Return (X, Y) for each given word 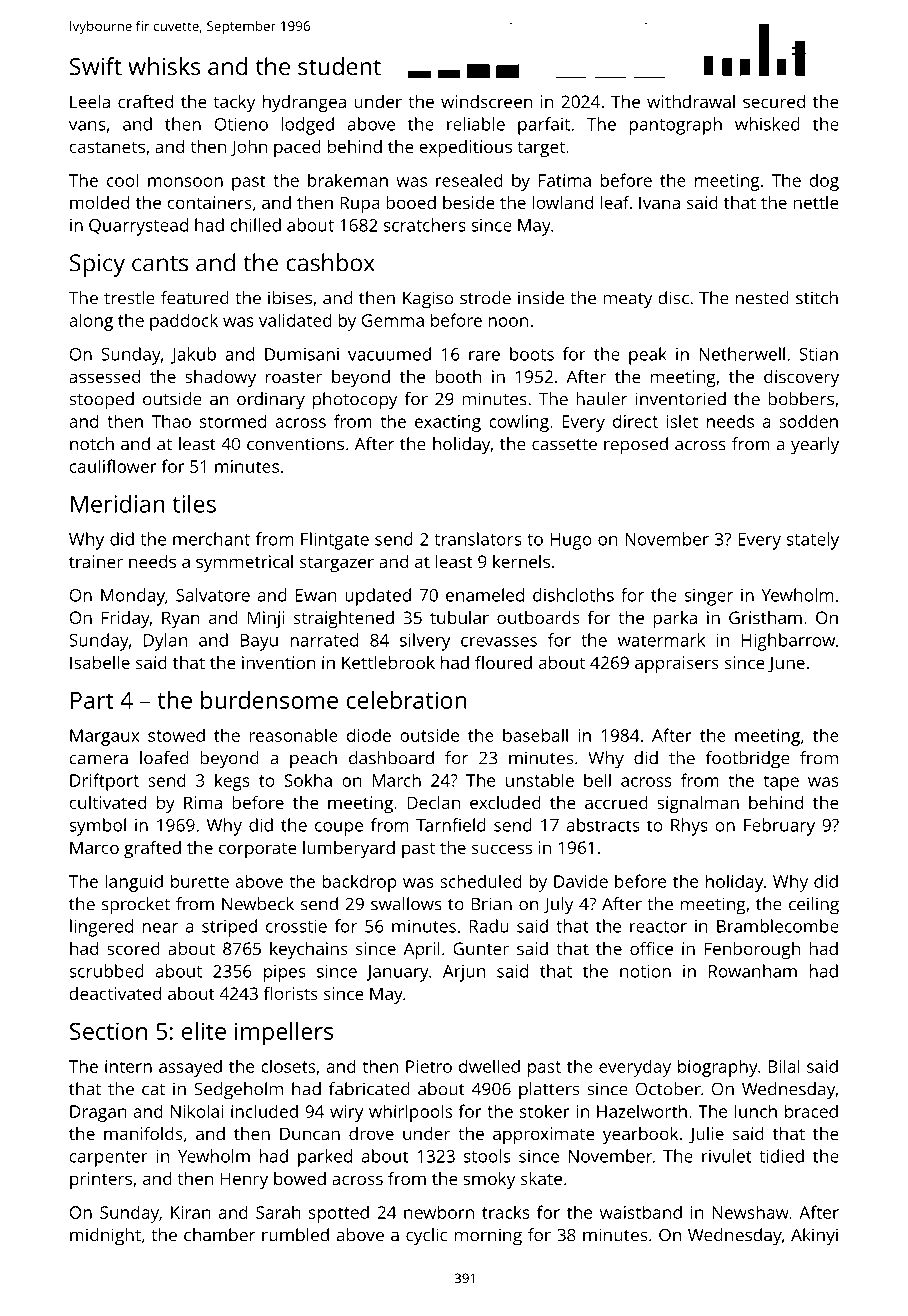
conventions (295, 444)
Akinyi (814, 1237)
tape (781, 783)
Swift (96, 66)
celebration (406, 700)
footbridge (748, 760)
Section (108, 1031)
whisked (767, 124)
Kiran (191, 1212)
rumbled (295, 1235)
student (339, 66)
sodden (808, 421)
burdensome (269, 700)
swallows (406, 904)
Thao (171, 421)
